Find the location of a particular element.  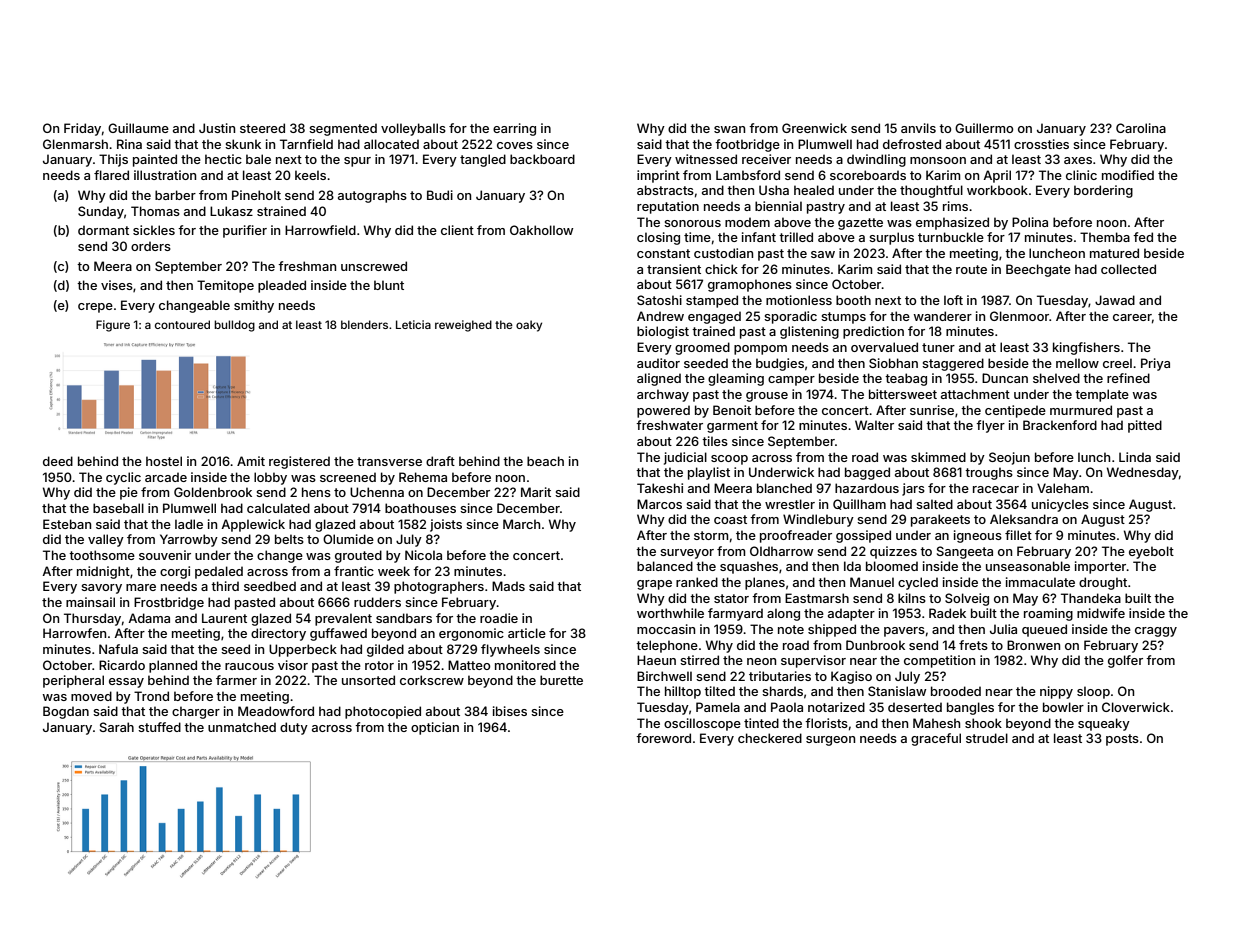

foreword is located at coordinates (663, 738).
